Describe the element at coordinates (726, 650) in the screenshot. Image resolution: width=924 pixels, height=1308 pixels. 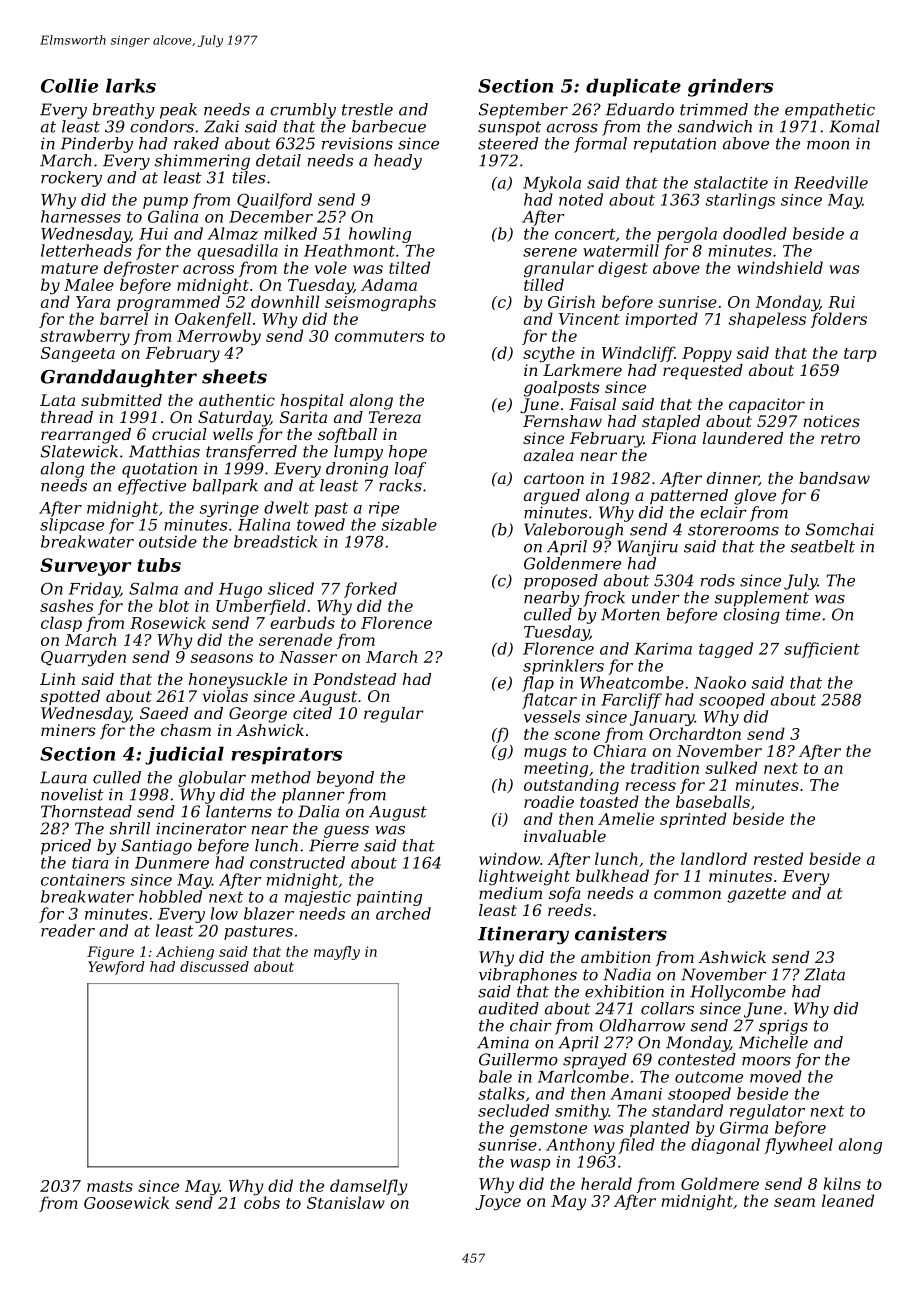
I see `tagged` at that location.
